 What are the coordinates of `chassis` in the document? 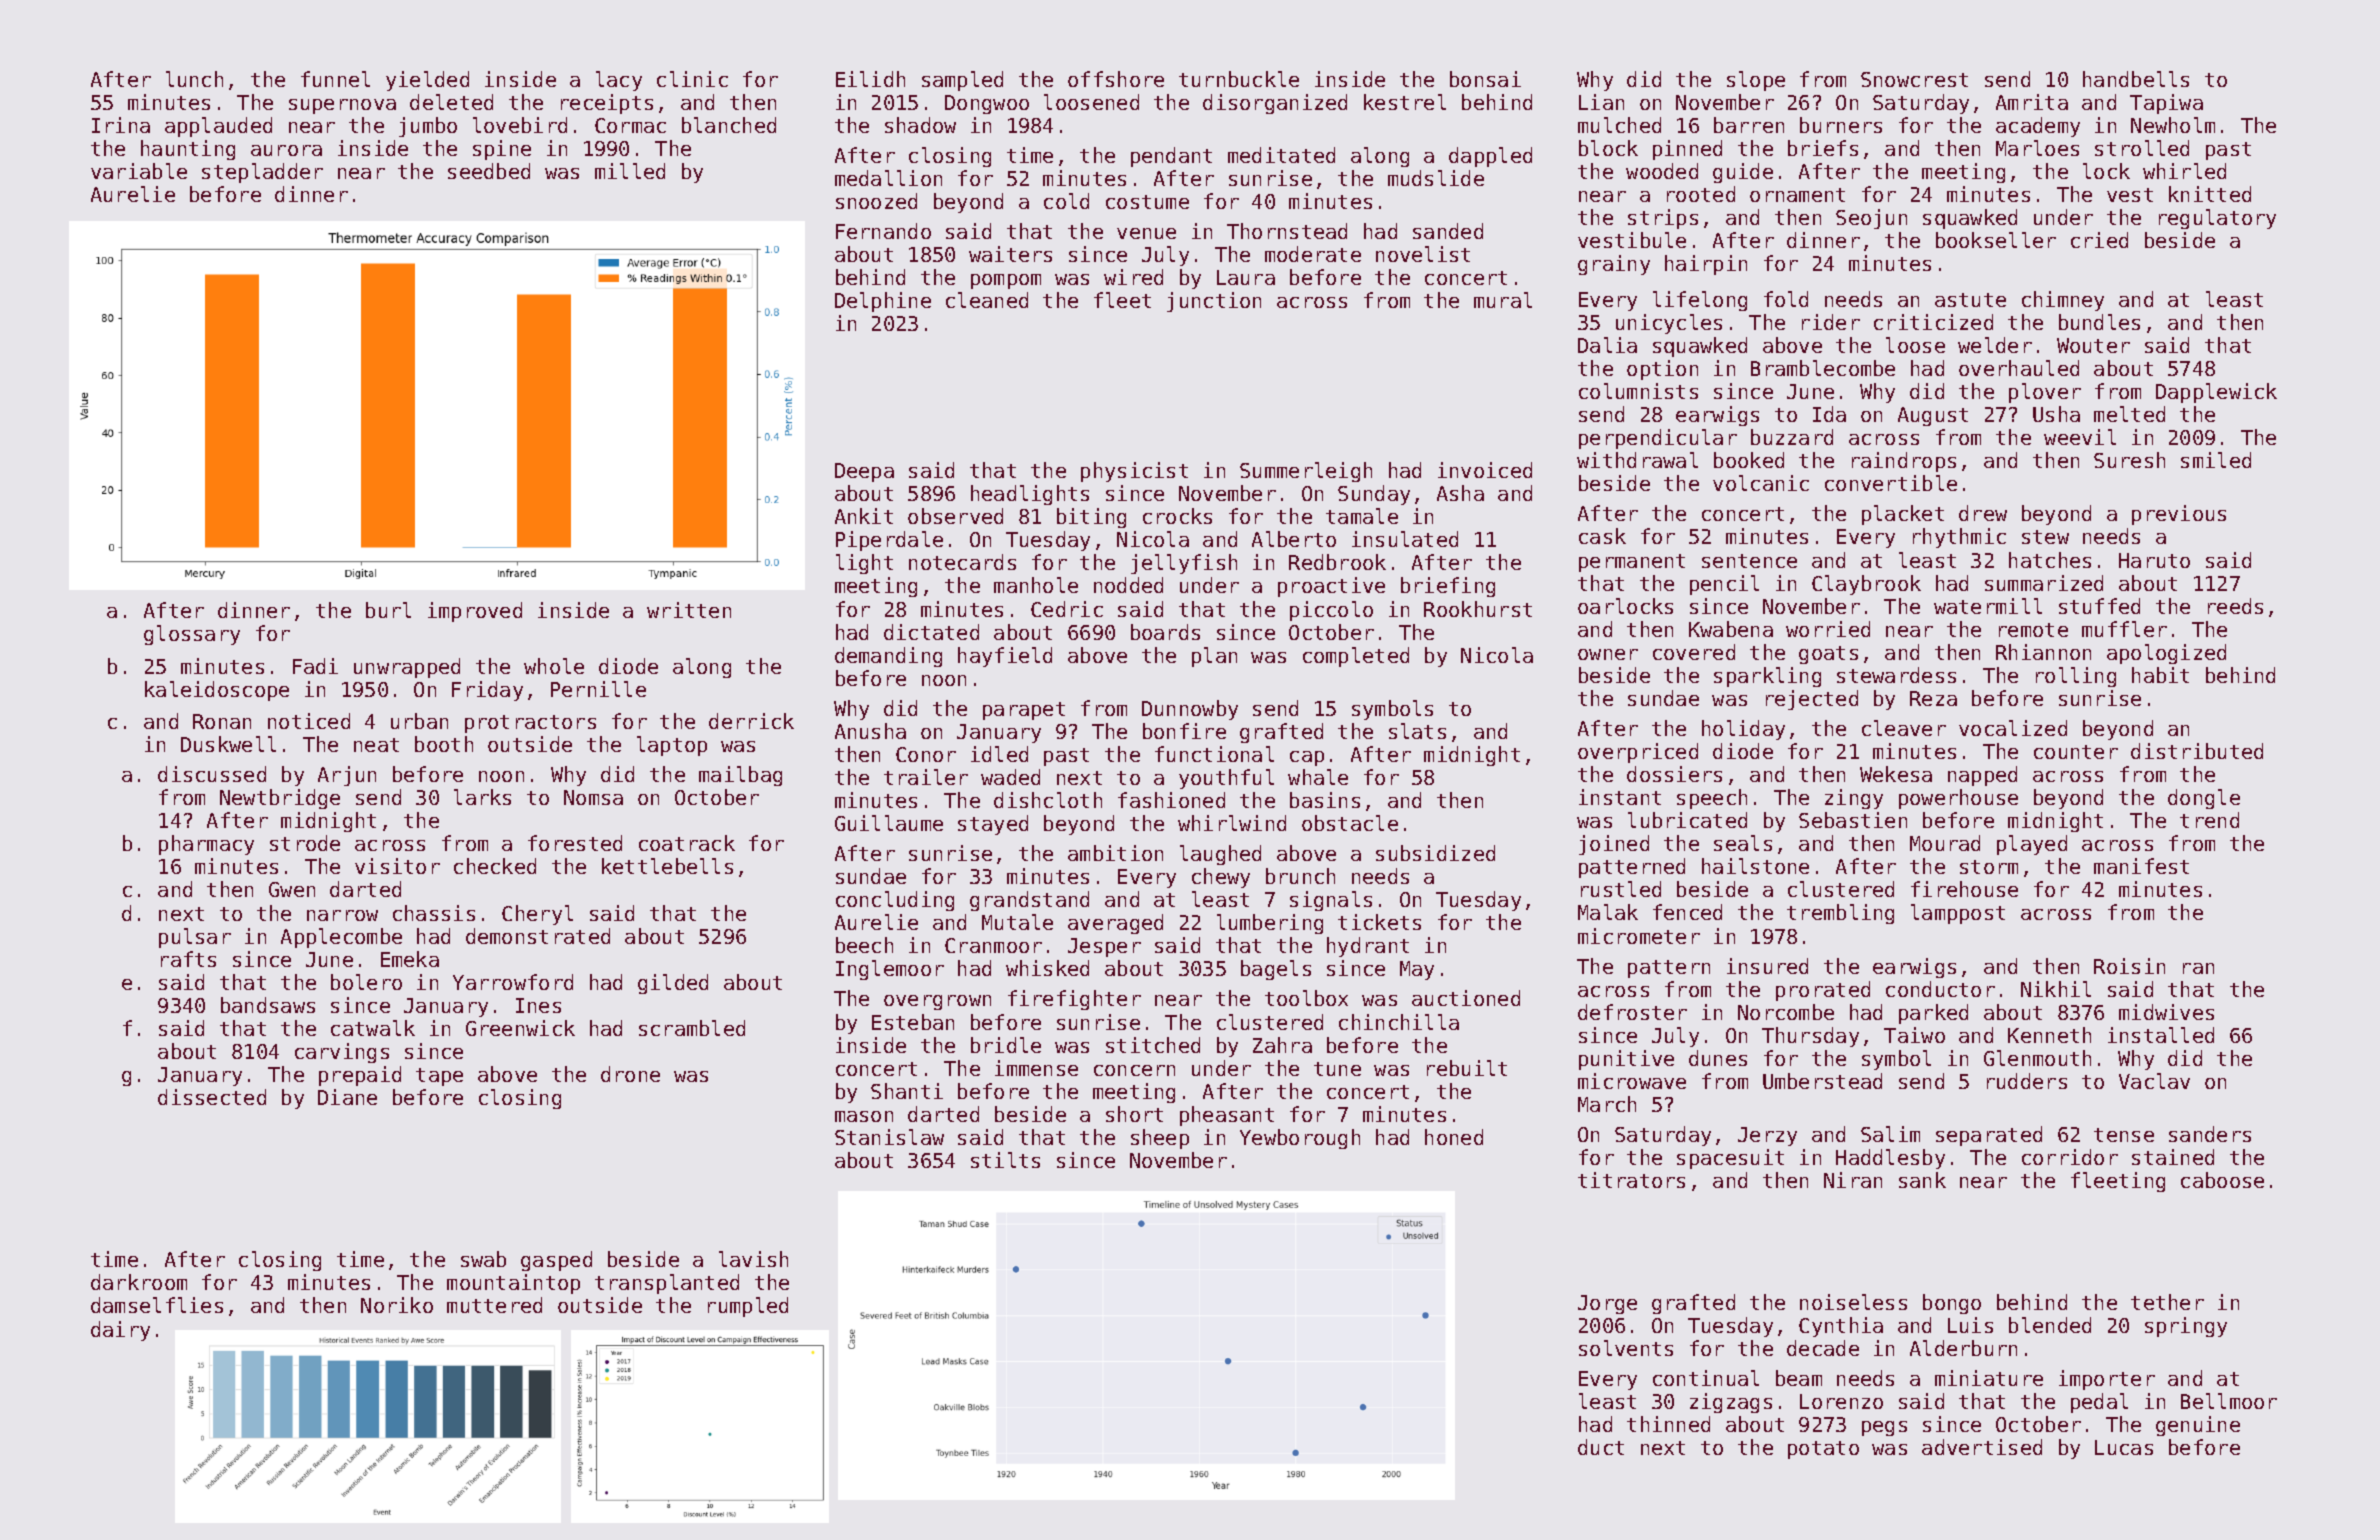 It's located at (434, 913).
